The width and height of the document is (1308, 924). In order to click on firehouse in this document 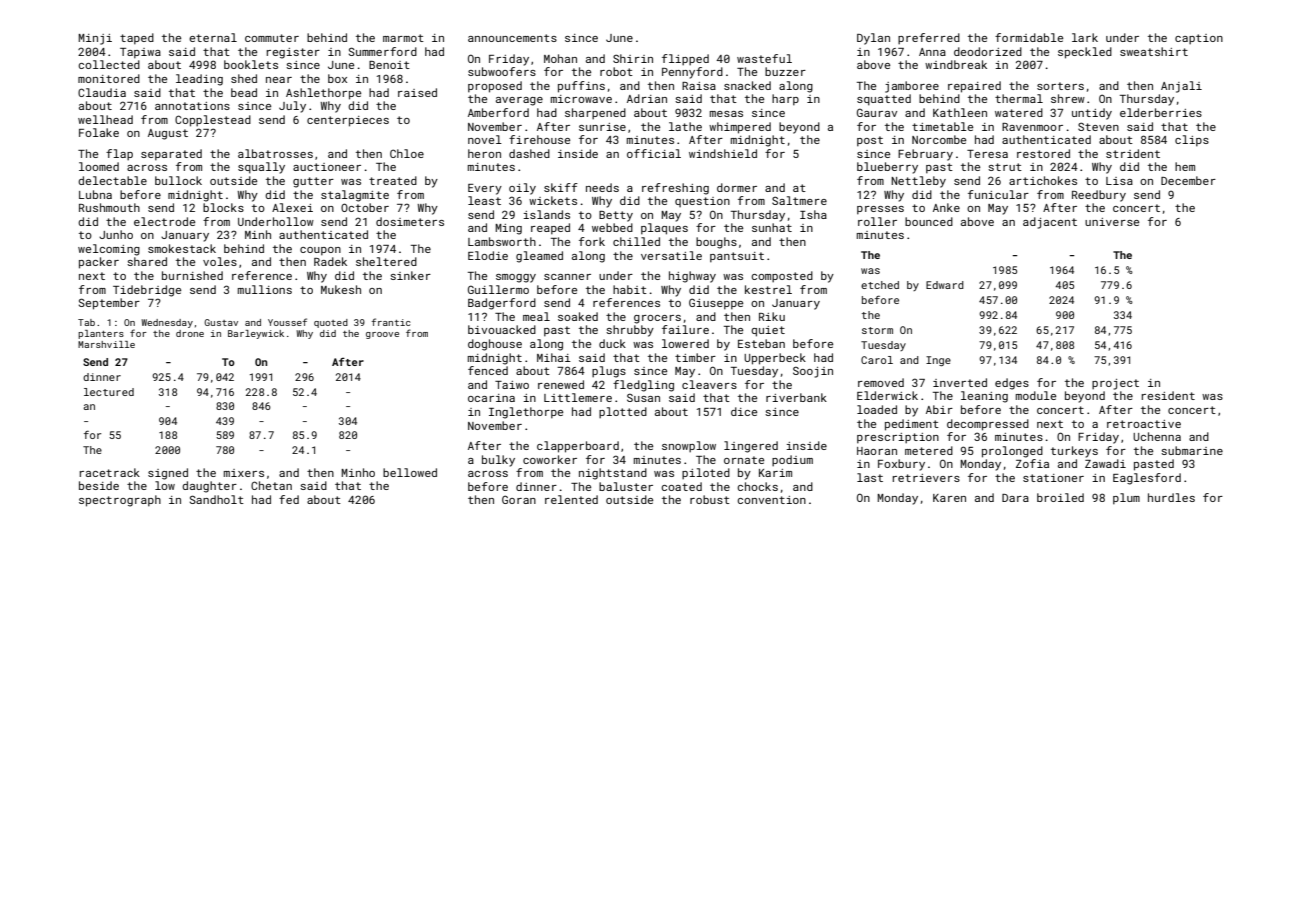, I will do `click(539, 139)`.
